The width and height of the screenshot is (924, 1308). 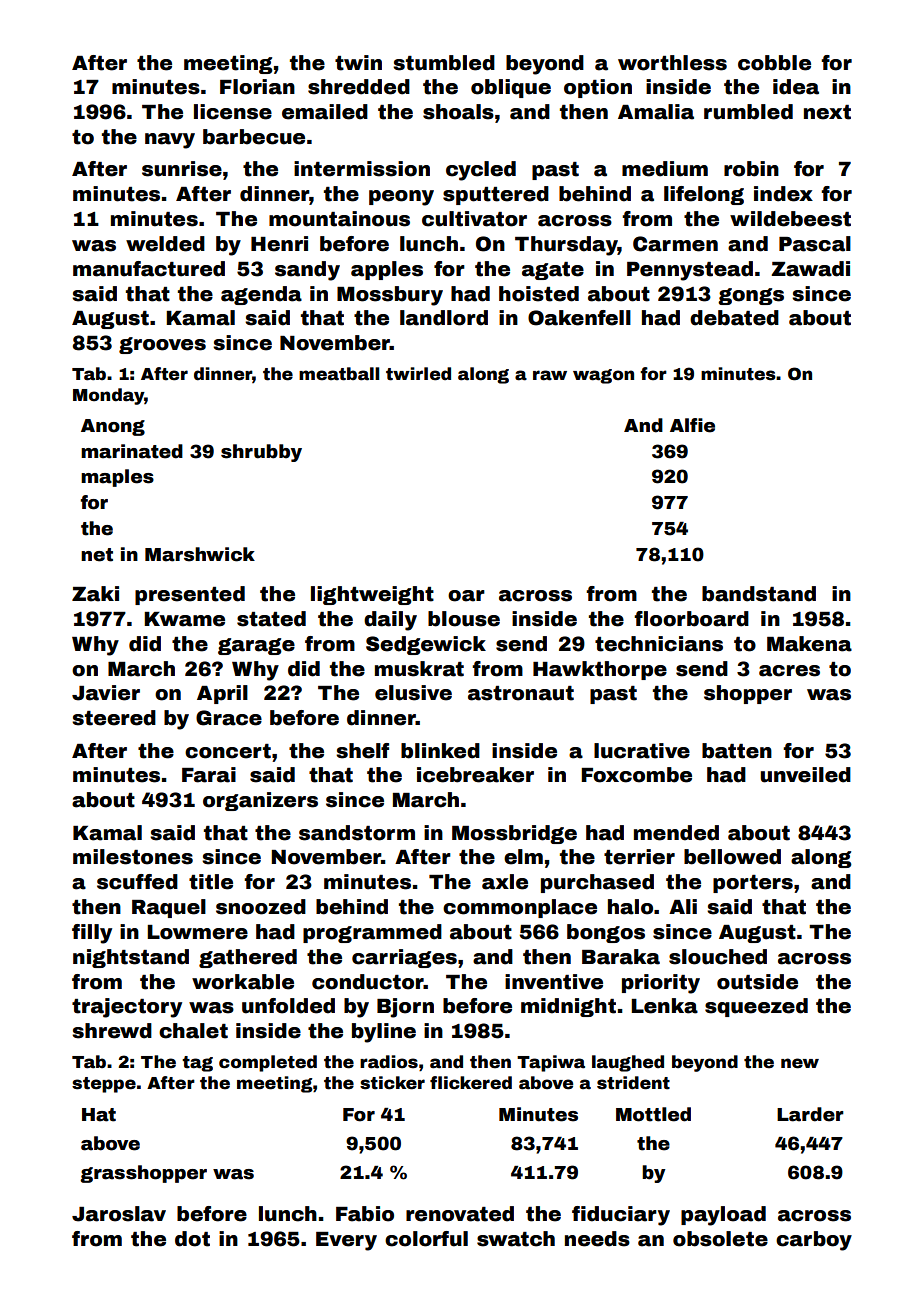 What do you see at coordinates (444, 63) in the screenshot?
I see `stumbled` at bounding box center [444, 63].
